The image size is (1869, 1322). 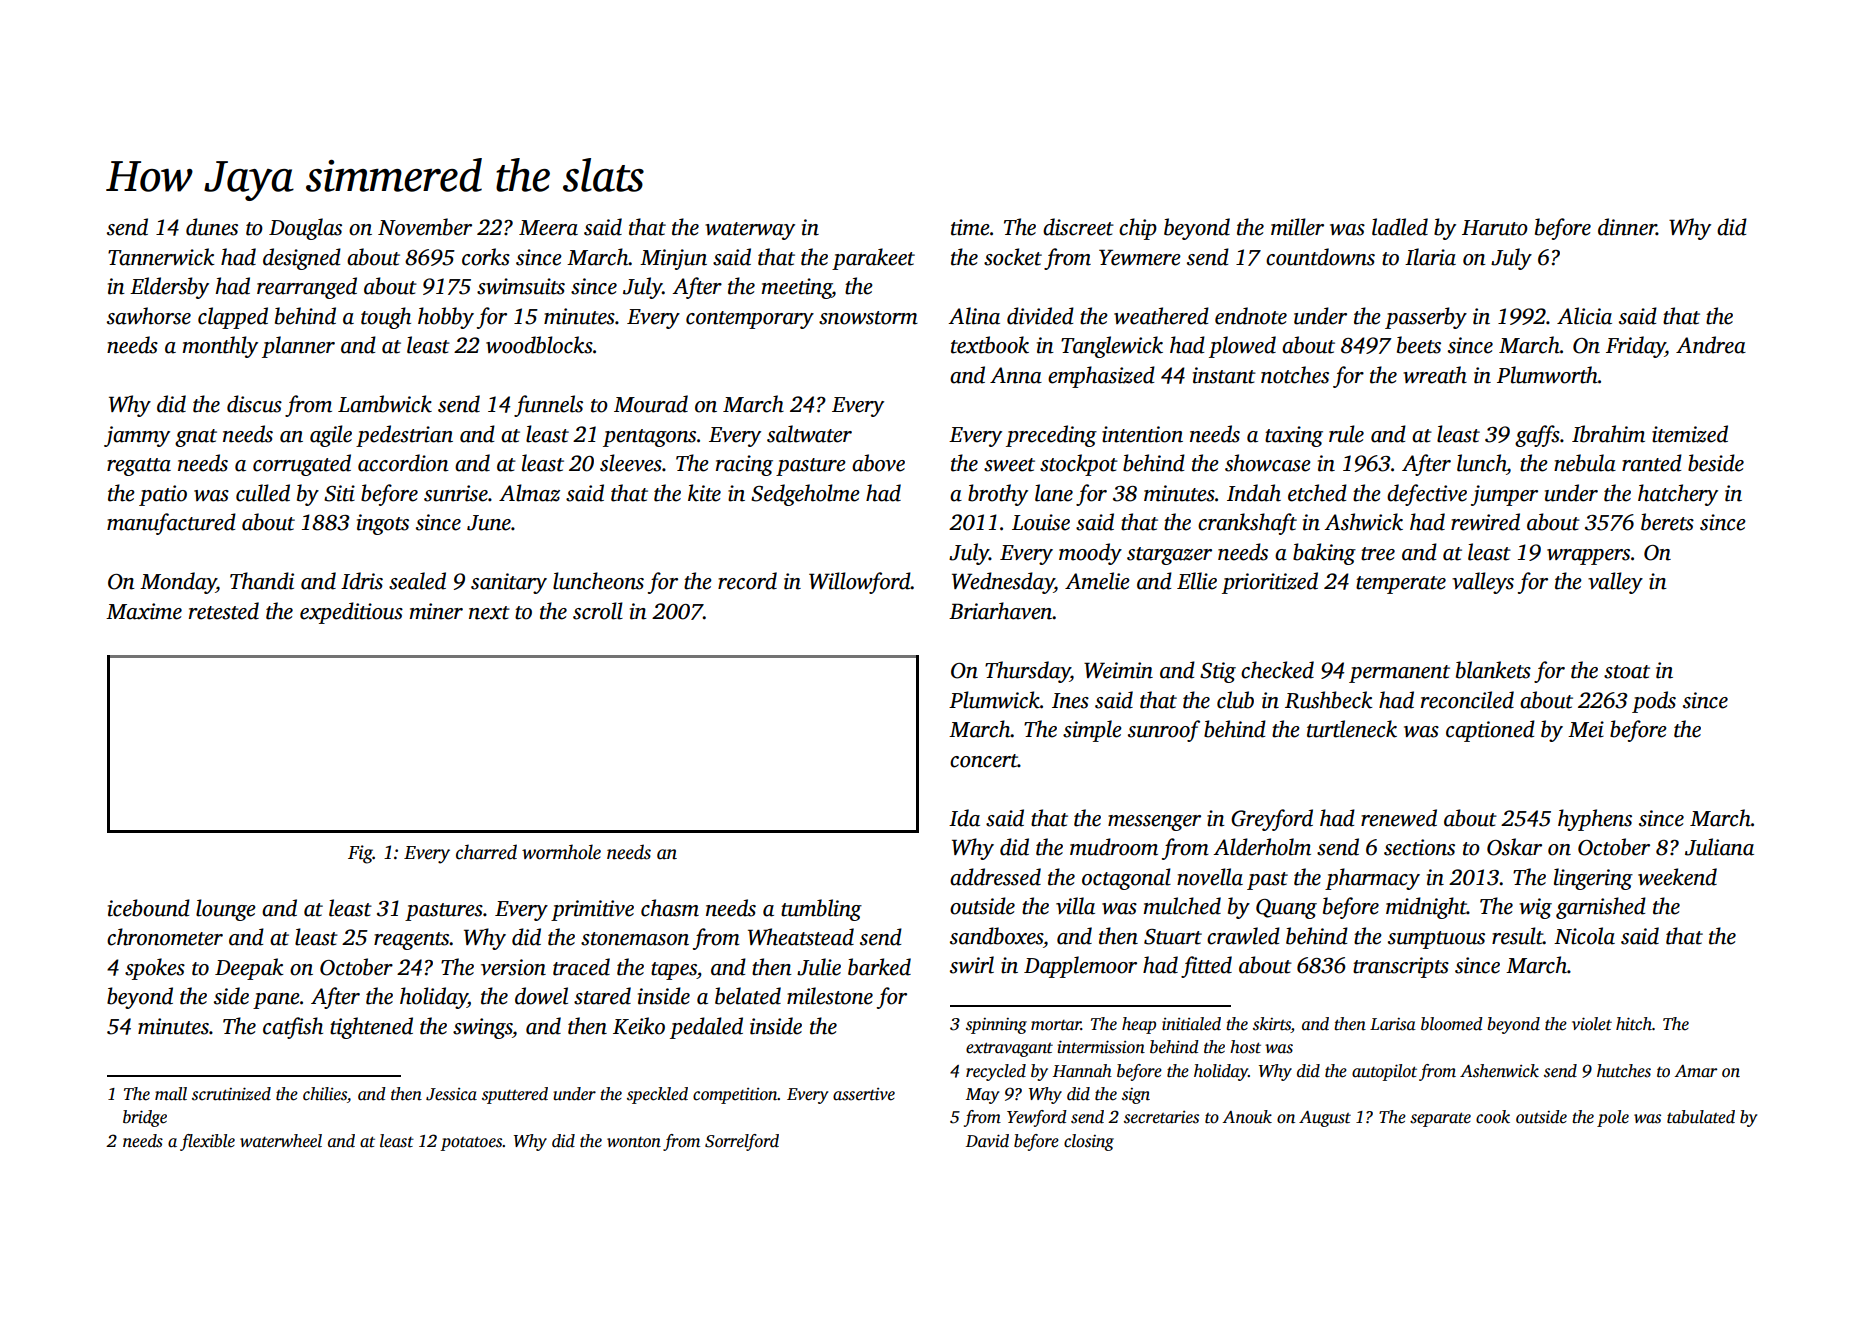 What do you see at coordinates (1419, 345) in the screenshot?
I see `beets` at bounding box center [1419, 345].
